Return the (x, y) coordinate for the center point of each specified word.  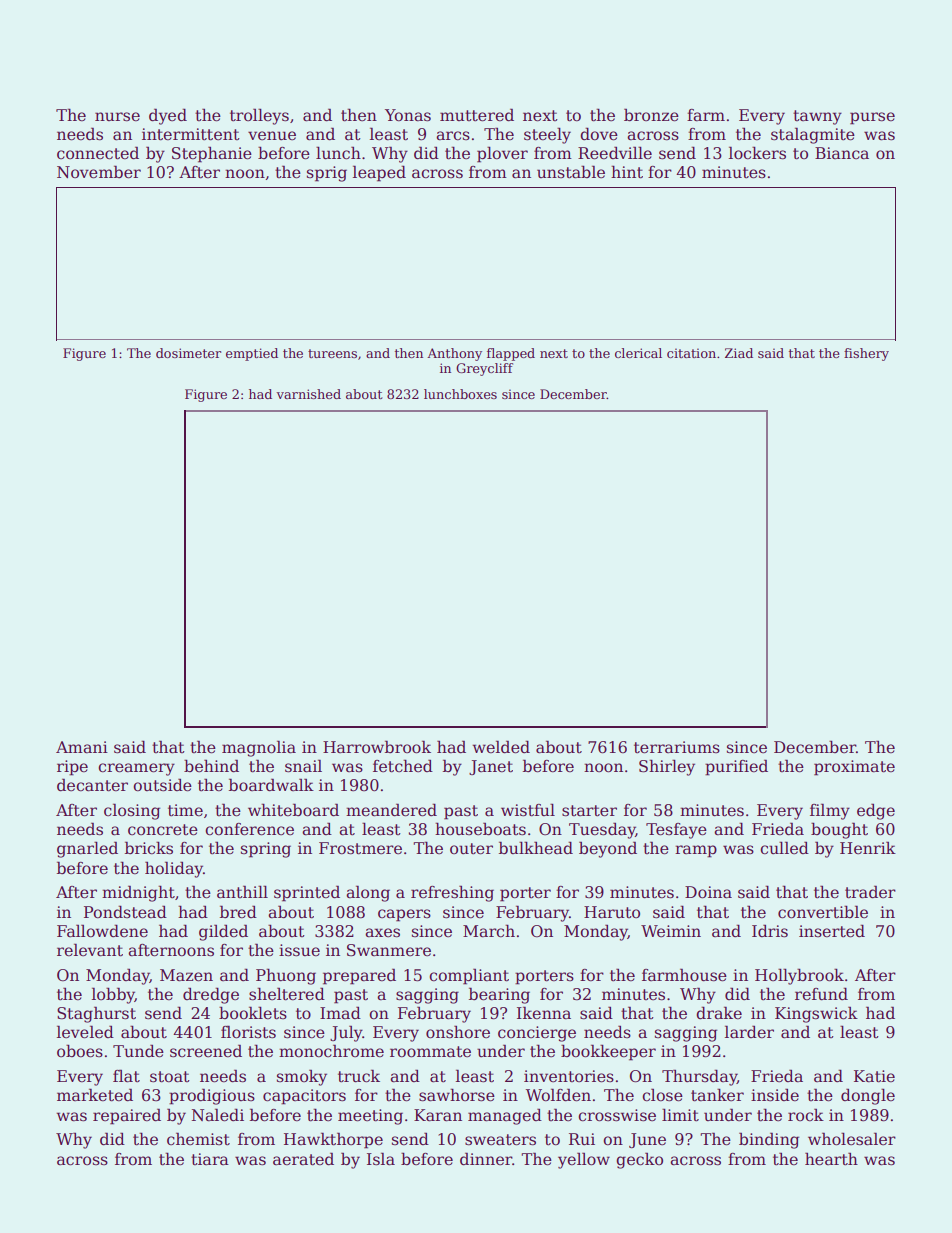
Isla (381, 1159)
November (99, 172)
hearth (831, 1159)
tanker (717, 1095)
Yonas (408, 115)
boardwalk (271, 785)
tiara (210, 1159)
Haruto (612, 912)
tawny (817, 117)
